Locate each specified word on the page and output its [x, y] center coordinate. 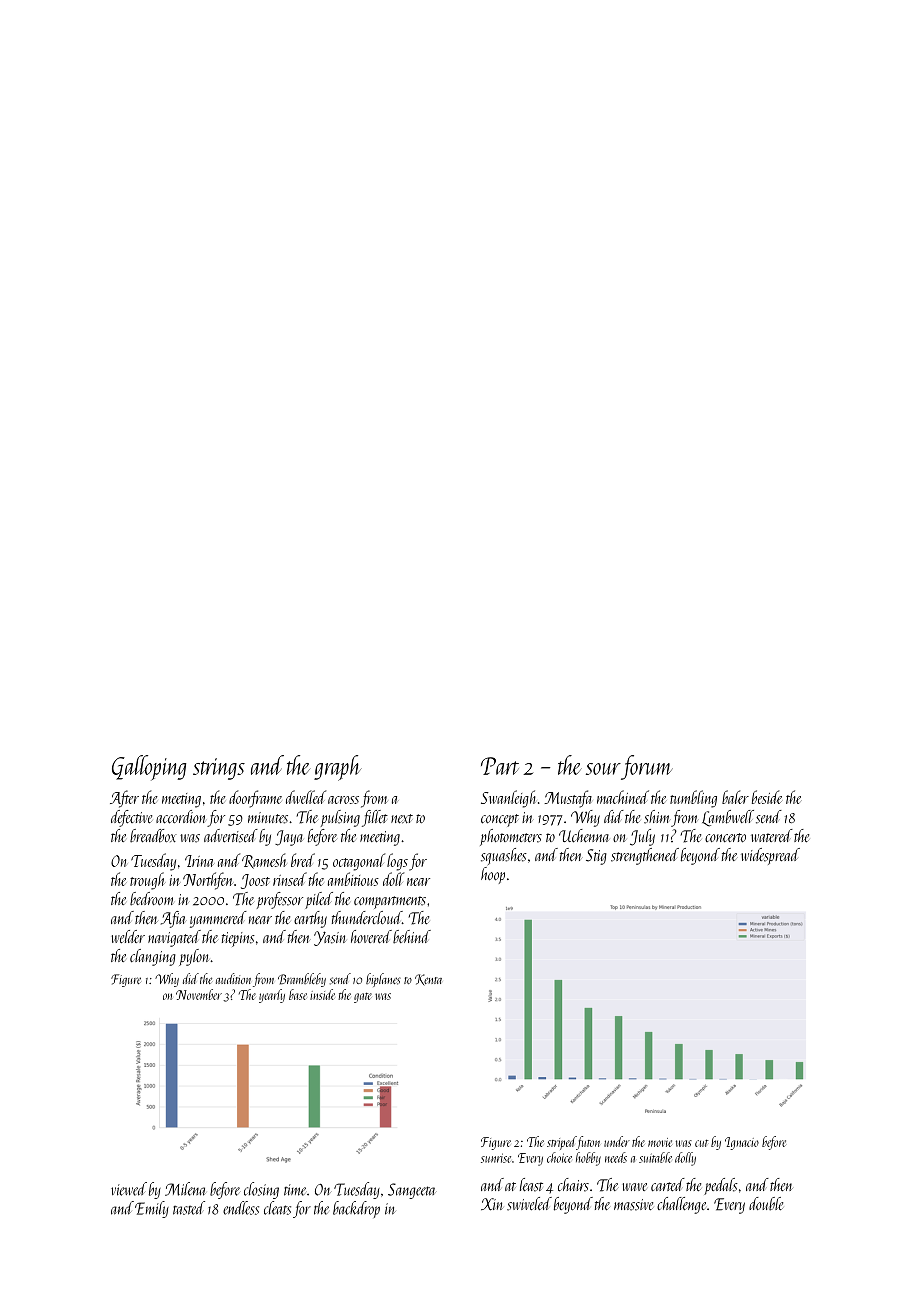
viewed [129, 1189]
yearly [272, 996]
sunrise [496, 1158]
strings [219, 769]
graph [338, 768]
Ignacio [742, 1143]
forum [647, 767]
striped [562, 1143]
